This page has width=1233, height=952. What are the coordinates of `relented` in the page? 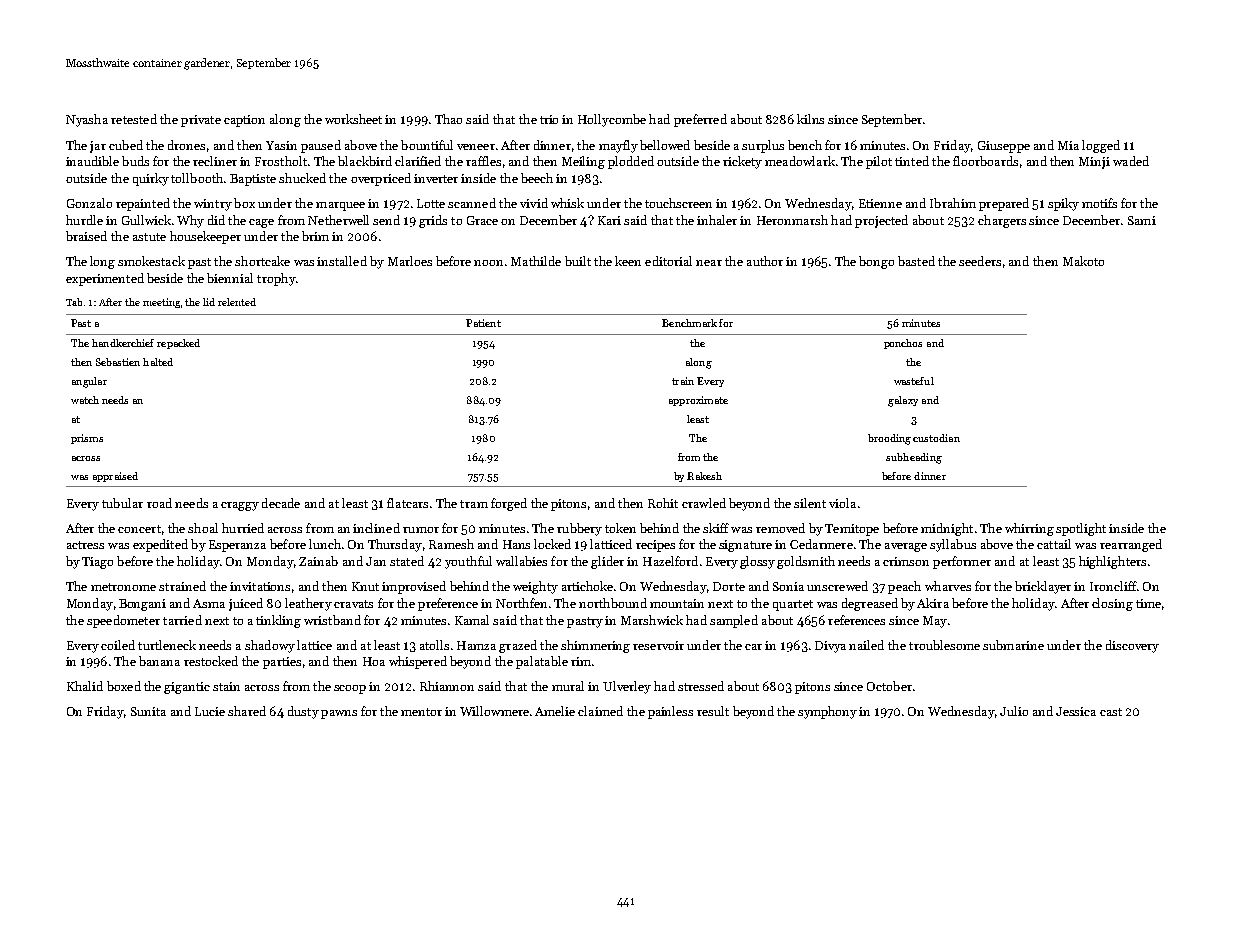 It's located at (237, 302).
